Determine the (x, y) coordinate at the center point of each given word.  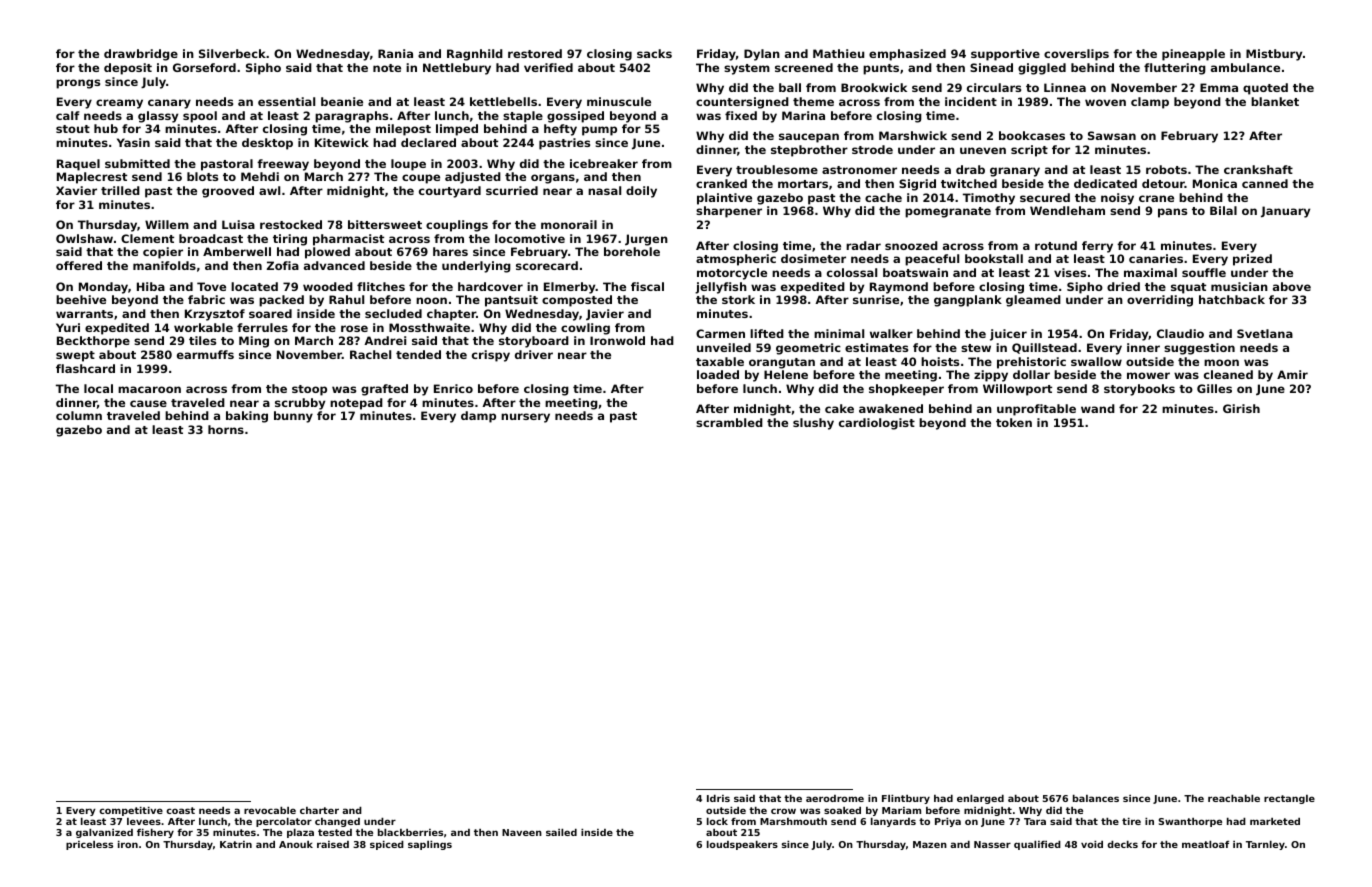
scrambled (729, 422)
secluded (393, 313)
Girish (1241, 408)
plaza (300, 833)
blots (202, 176)
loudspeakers (742, 845)
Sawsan (1112, 135)
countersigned (742, 103)
